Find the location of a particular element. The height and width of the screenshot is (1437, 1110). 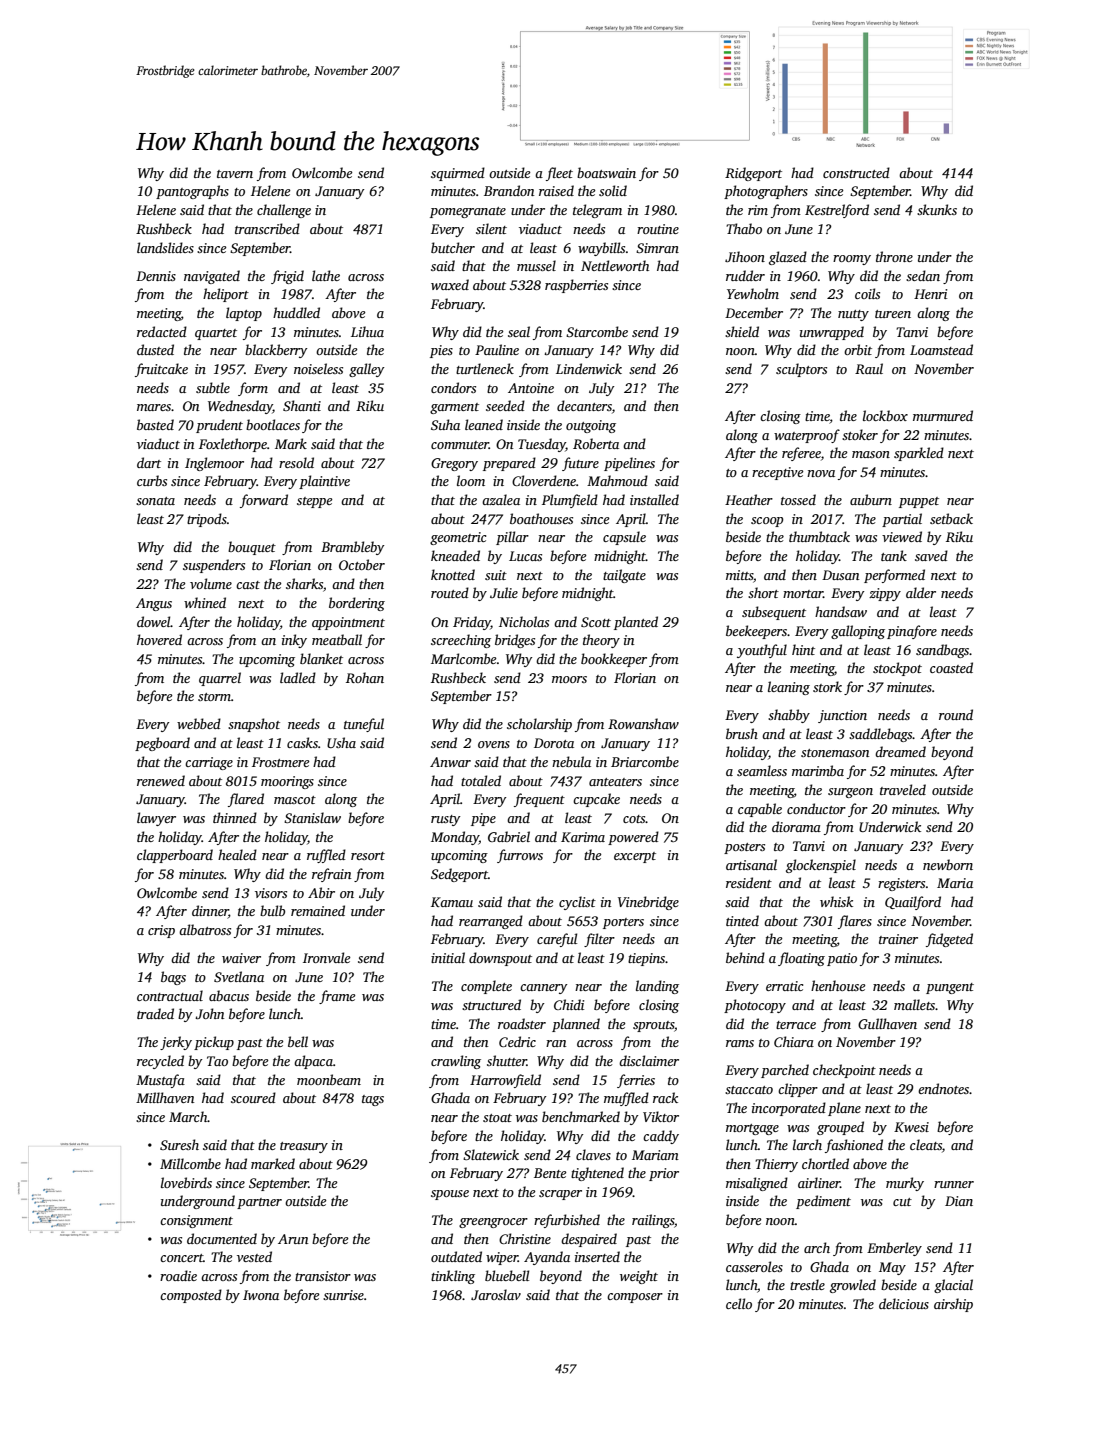

inky is located at coordinates (294, 641).
